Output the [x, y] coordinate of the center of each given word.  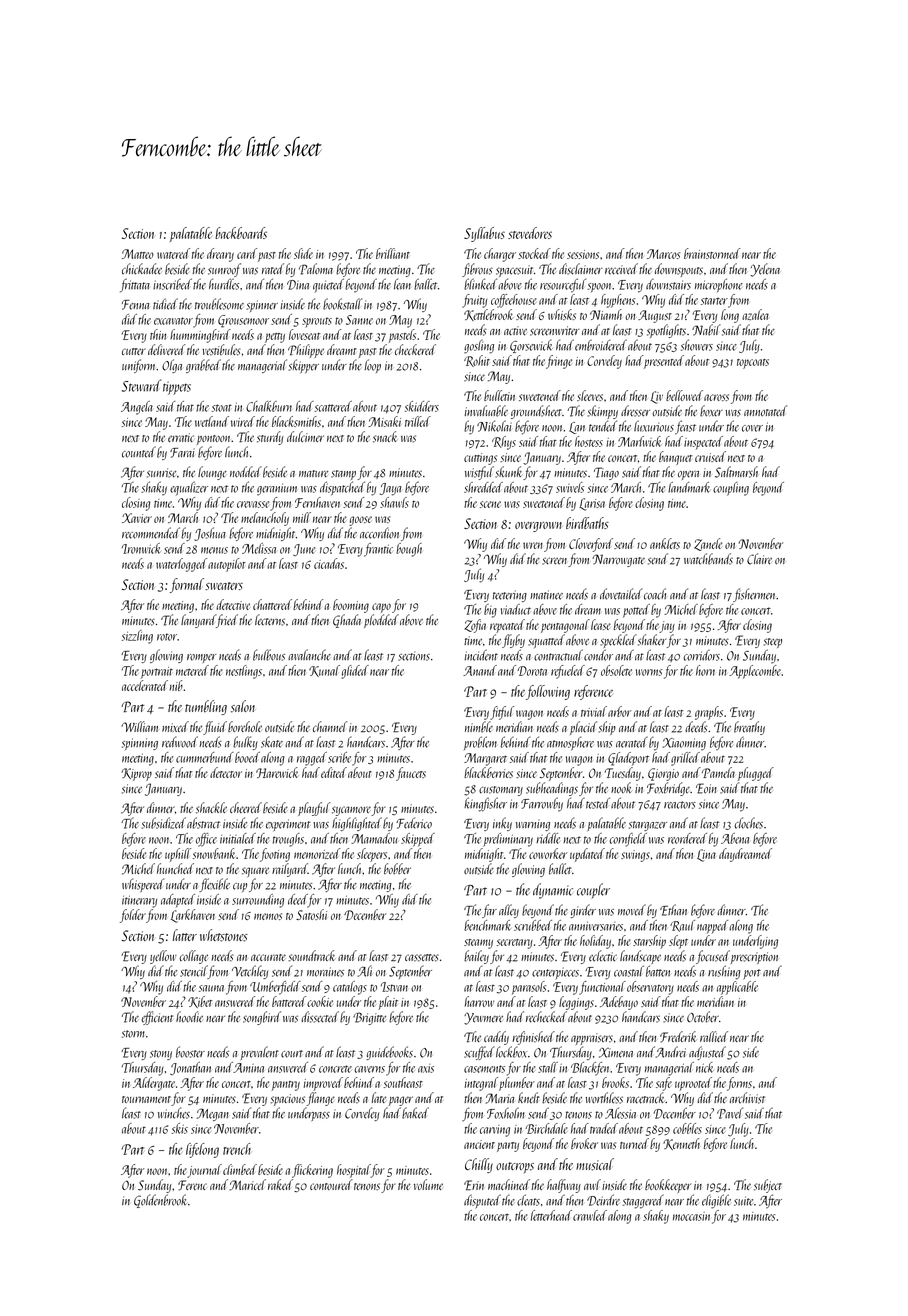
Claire [759, 559]
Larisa [592, 504]
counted [139, 452]
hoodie [189, 1017]
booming [351, 606]
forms [739, 1084]
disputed [482, 1201]
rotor [167, 637]
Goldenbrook [160, 1201]
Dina [298, 285]
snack [385, 437]
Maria [500, 1098]
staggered [643, 1202]
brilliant [393, 253]
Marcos [663, 254]
